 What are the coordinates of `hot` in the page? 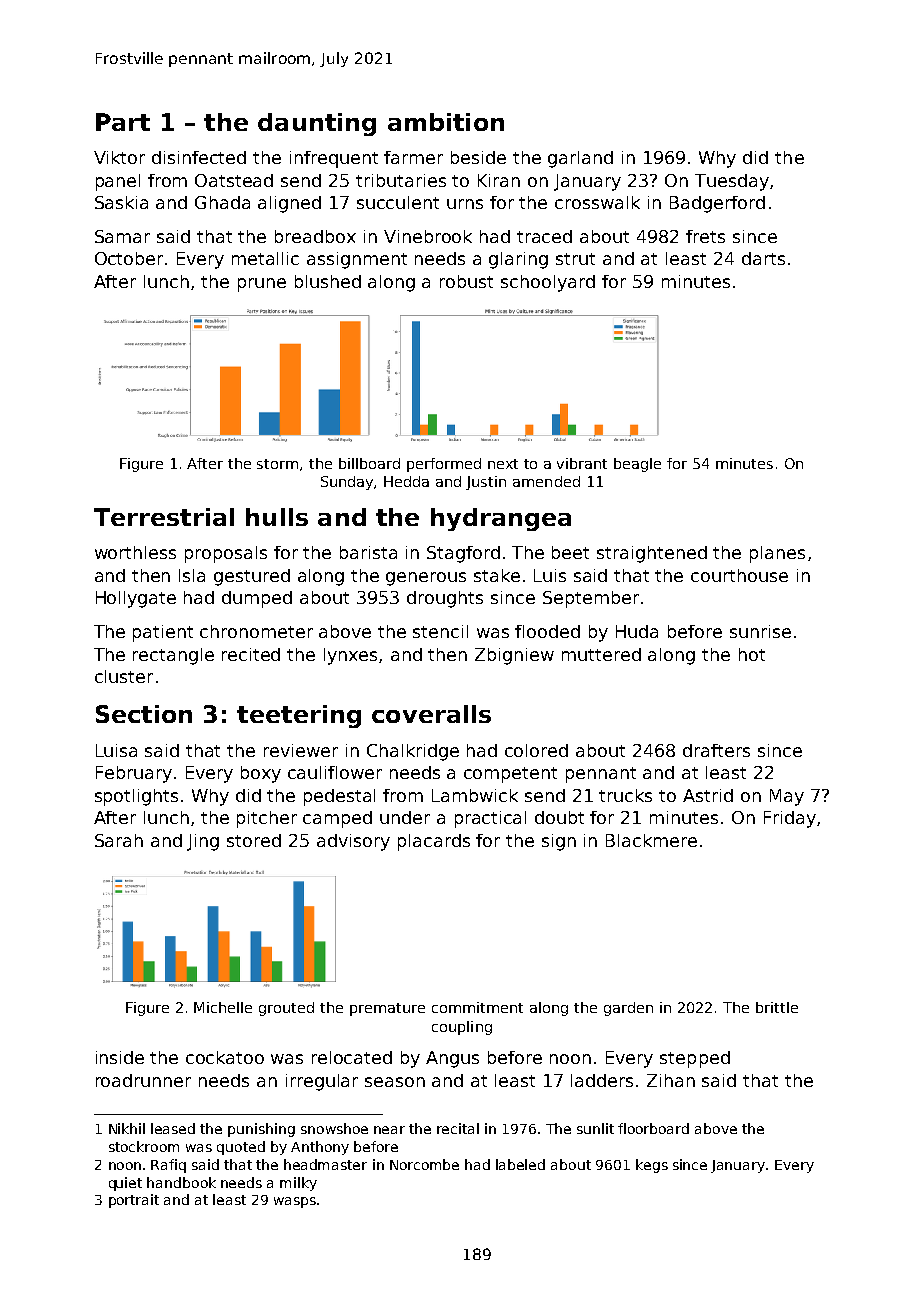 It's located at (752, 654).
